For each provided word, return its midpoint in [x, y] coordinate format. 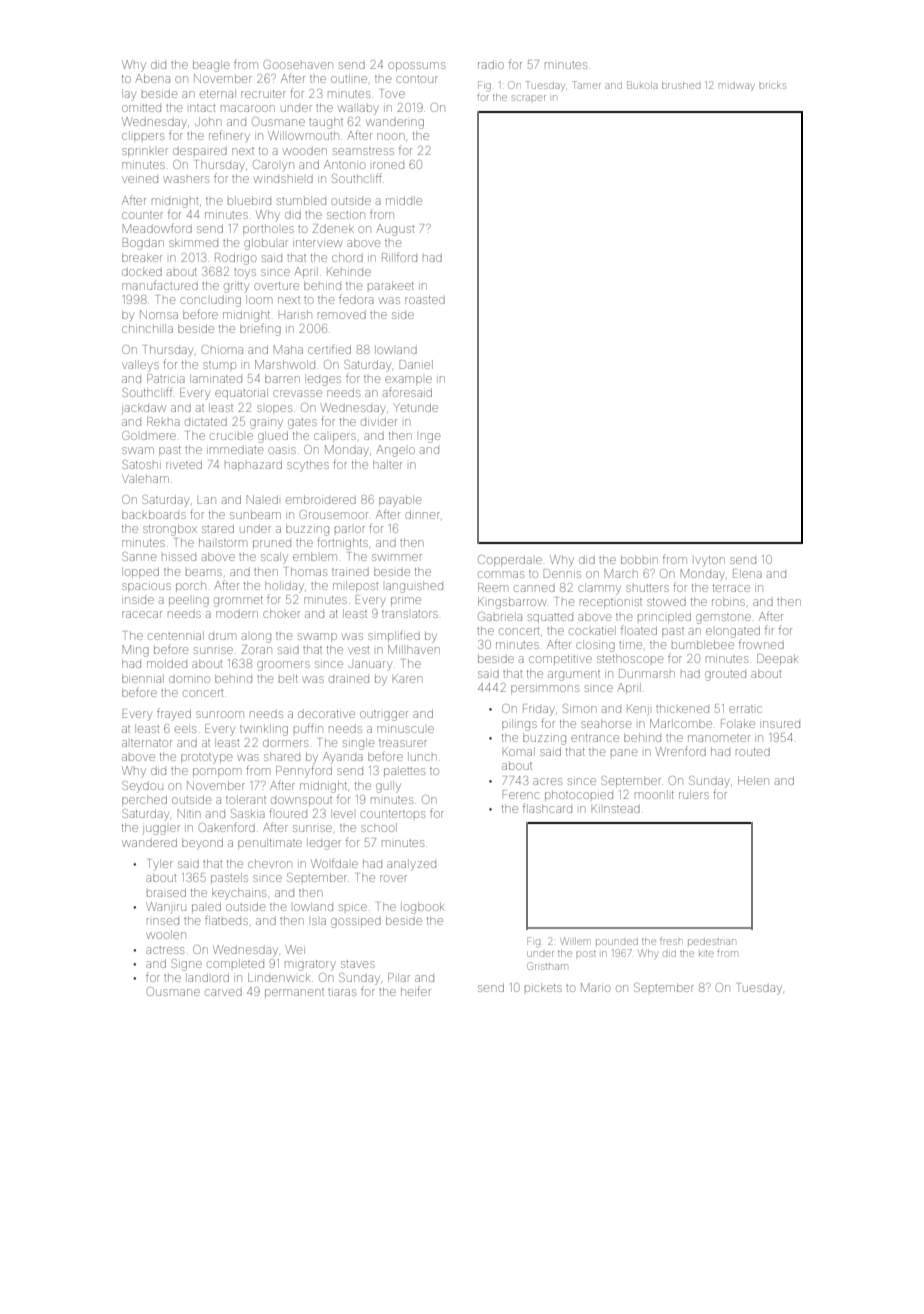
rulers [694, 794]
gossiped [356, 923]
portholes [268, 229]
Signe [186, 965]
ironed [388, 165]
